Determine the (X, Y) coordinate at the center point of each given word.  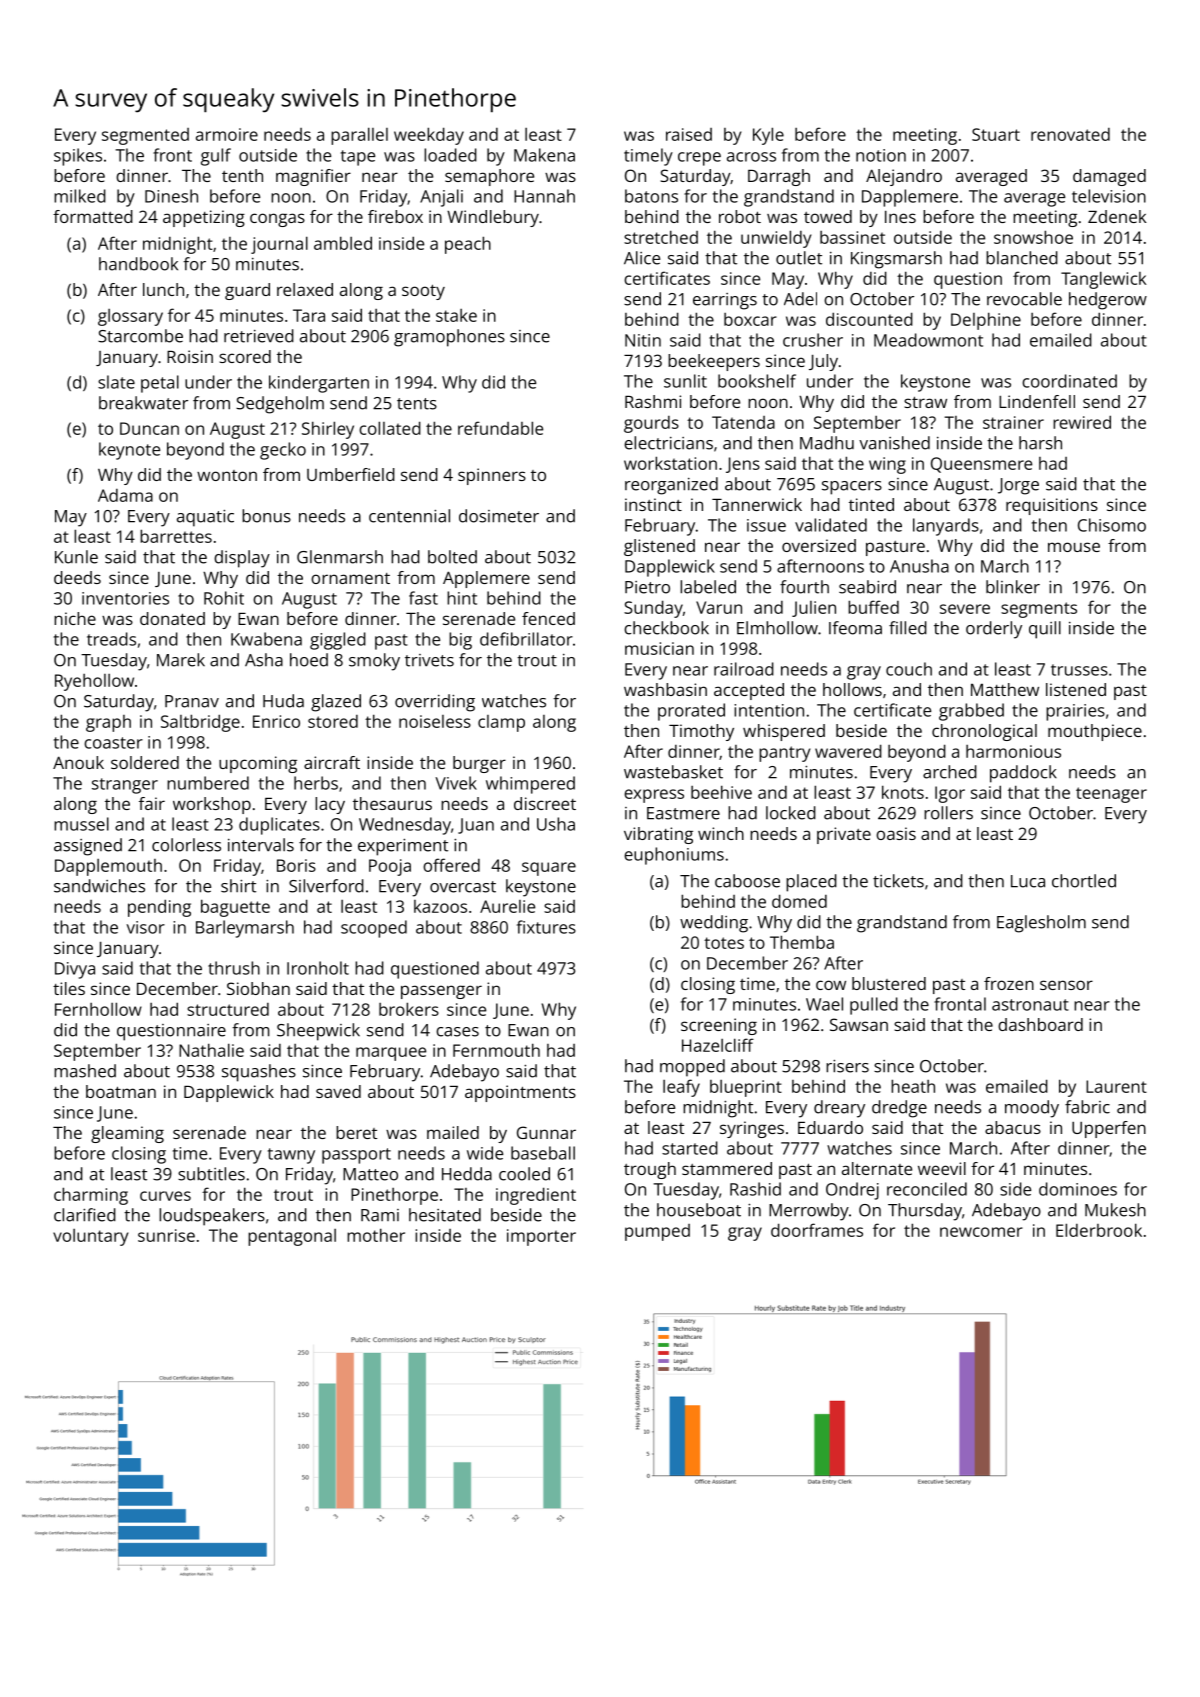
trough (650, 1170)
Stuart (996, 134)
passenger (441, 992)
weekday (429, 136)
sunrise (166, 1235)
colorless (186, 845)
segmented (145, 136)
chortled (1084, 881)
